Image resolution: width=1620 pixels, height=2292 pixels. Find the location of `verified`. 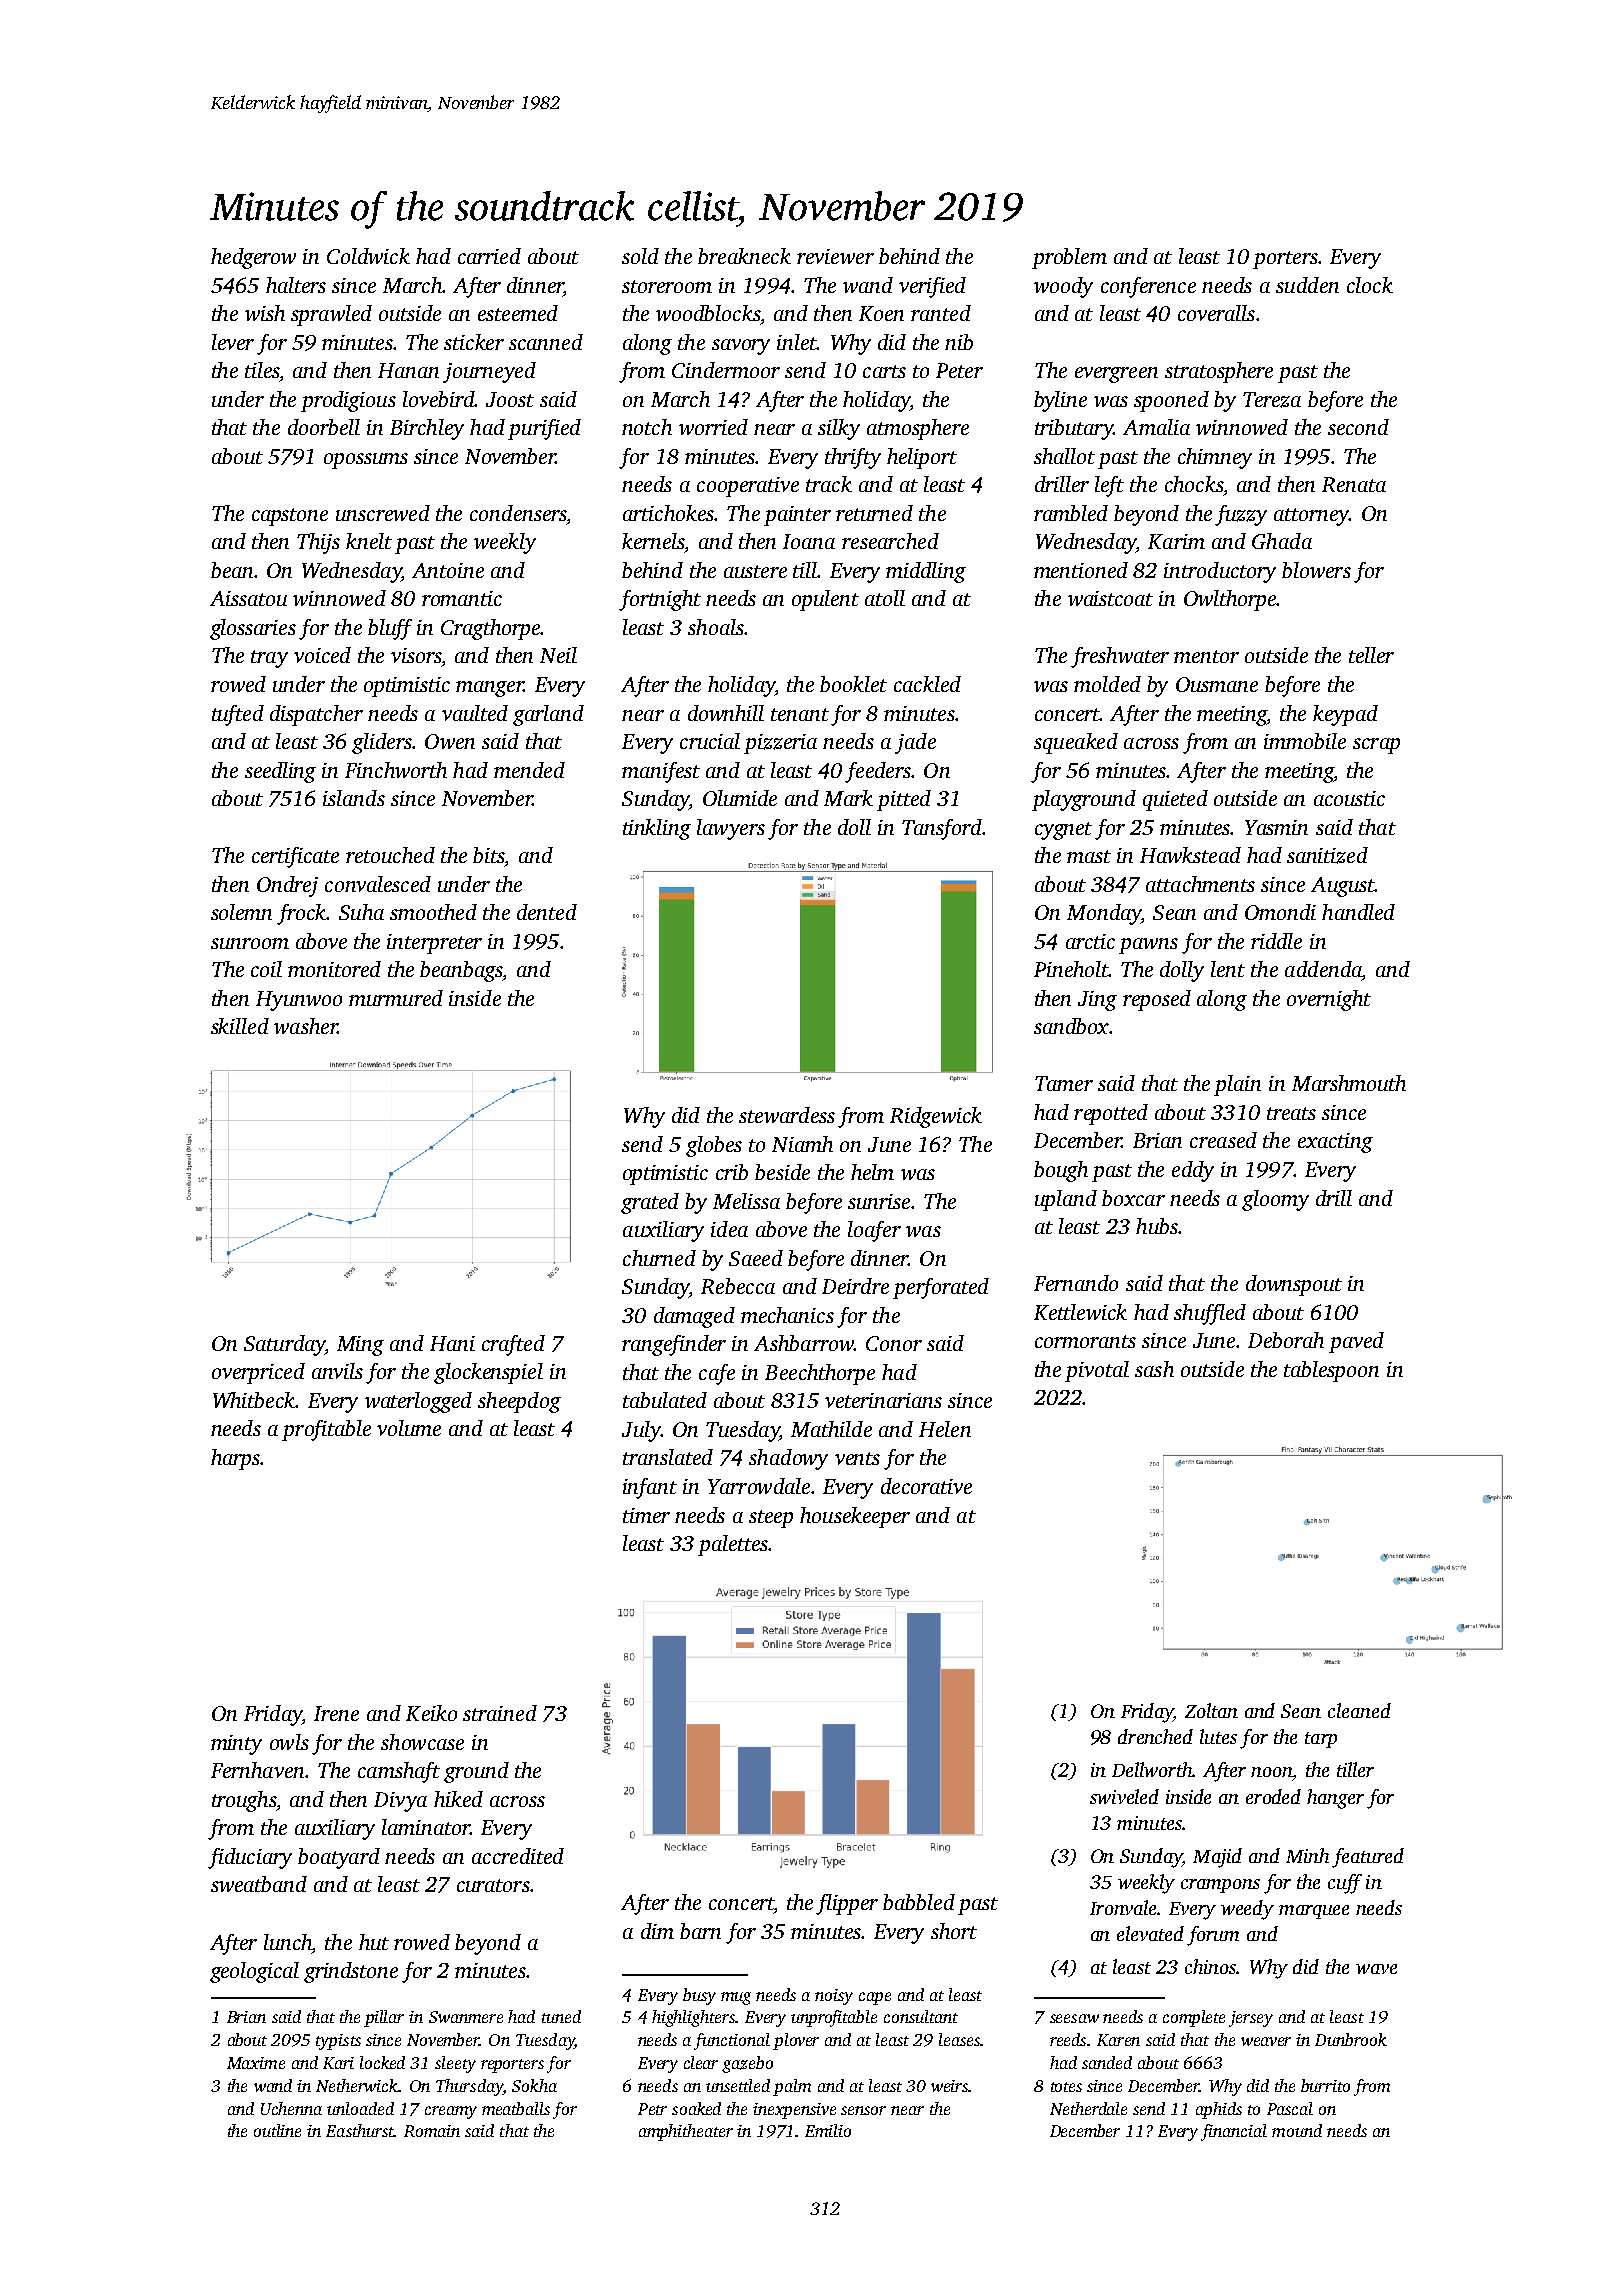

verified is located at coordinates (932, 287).
